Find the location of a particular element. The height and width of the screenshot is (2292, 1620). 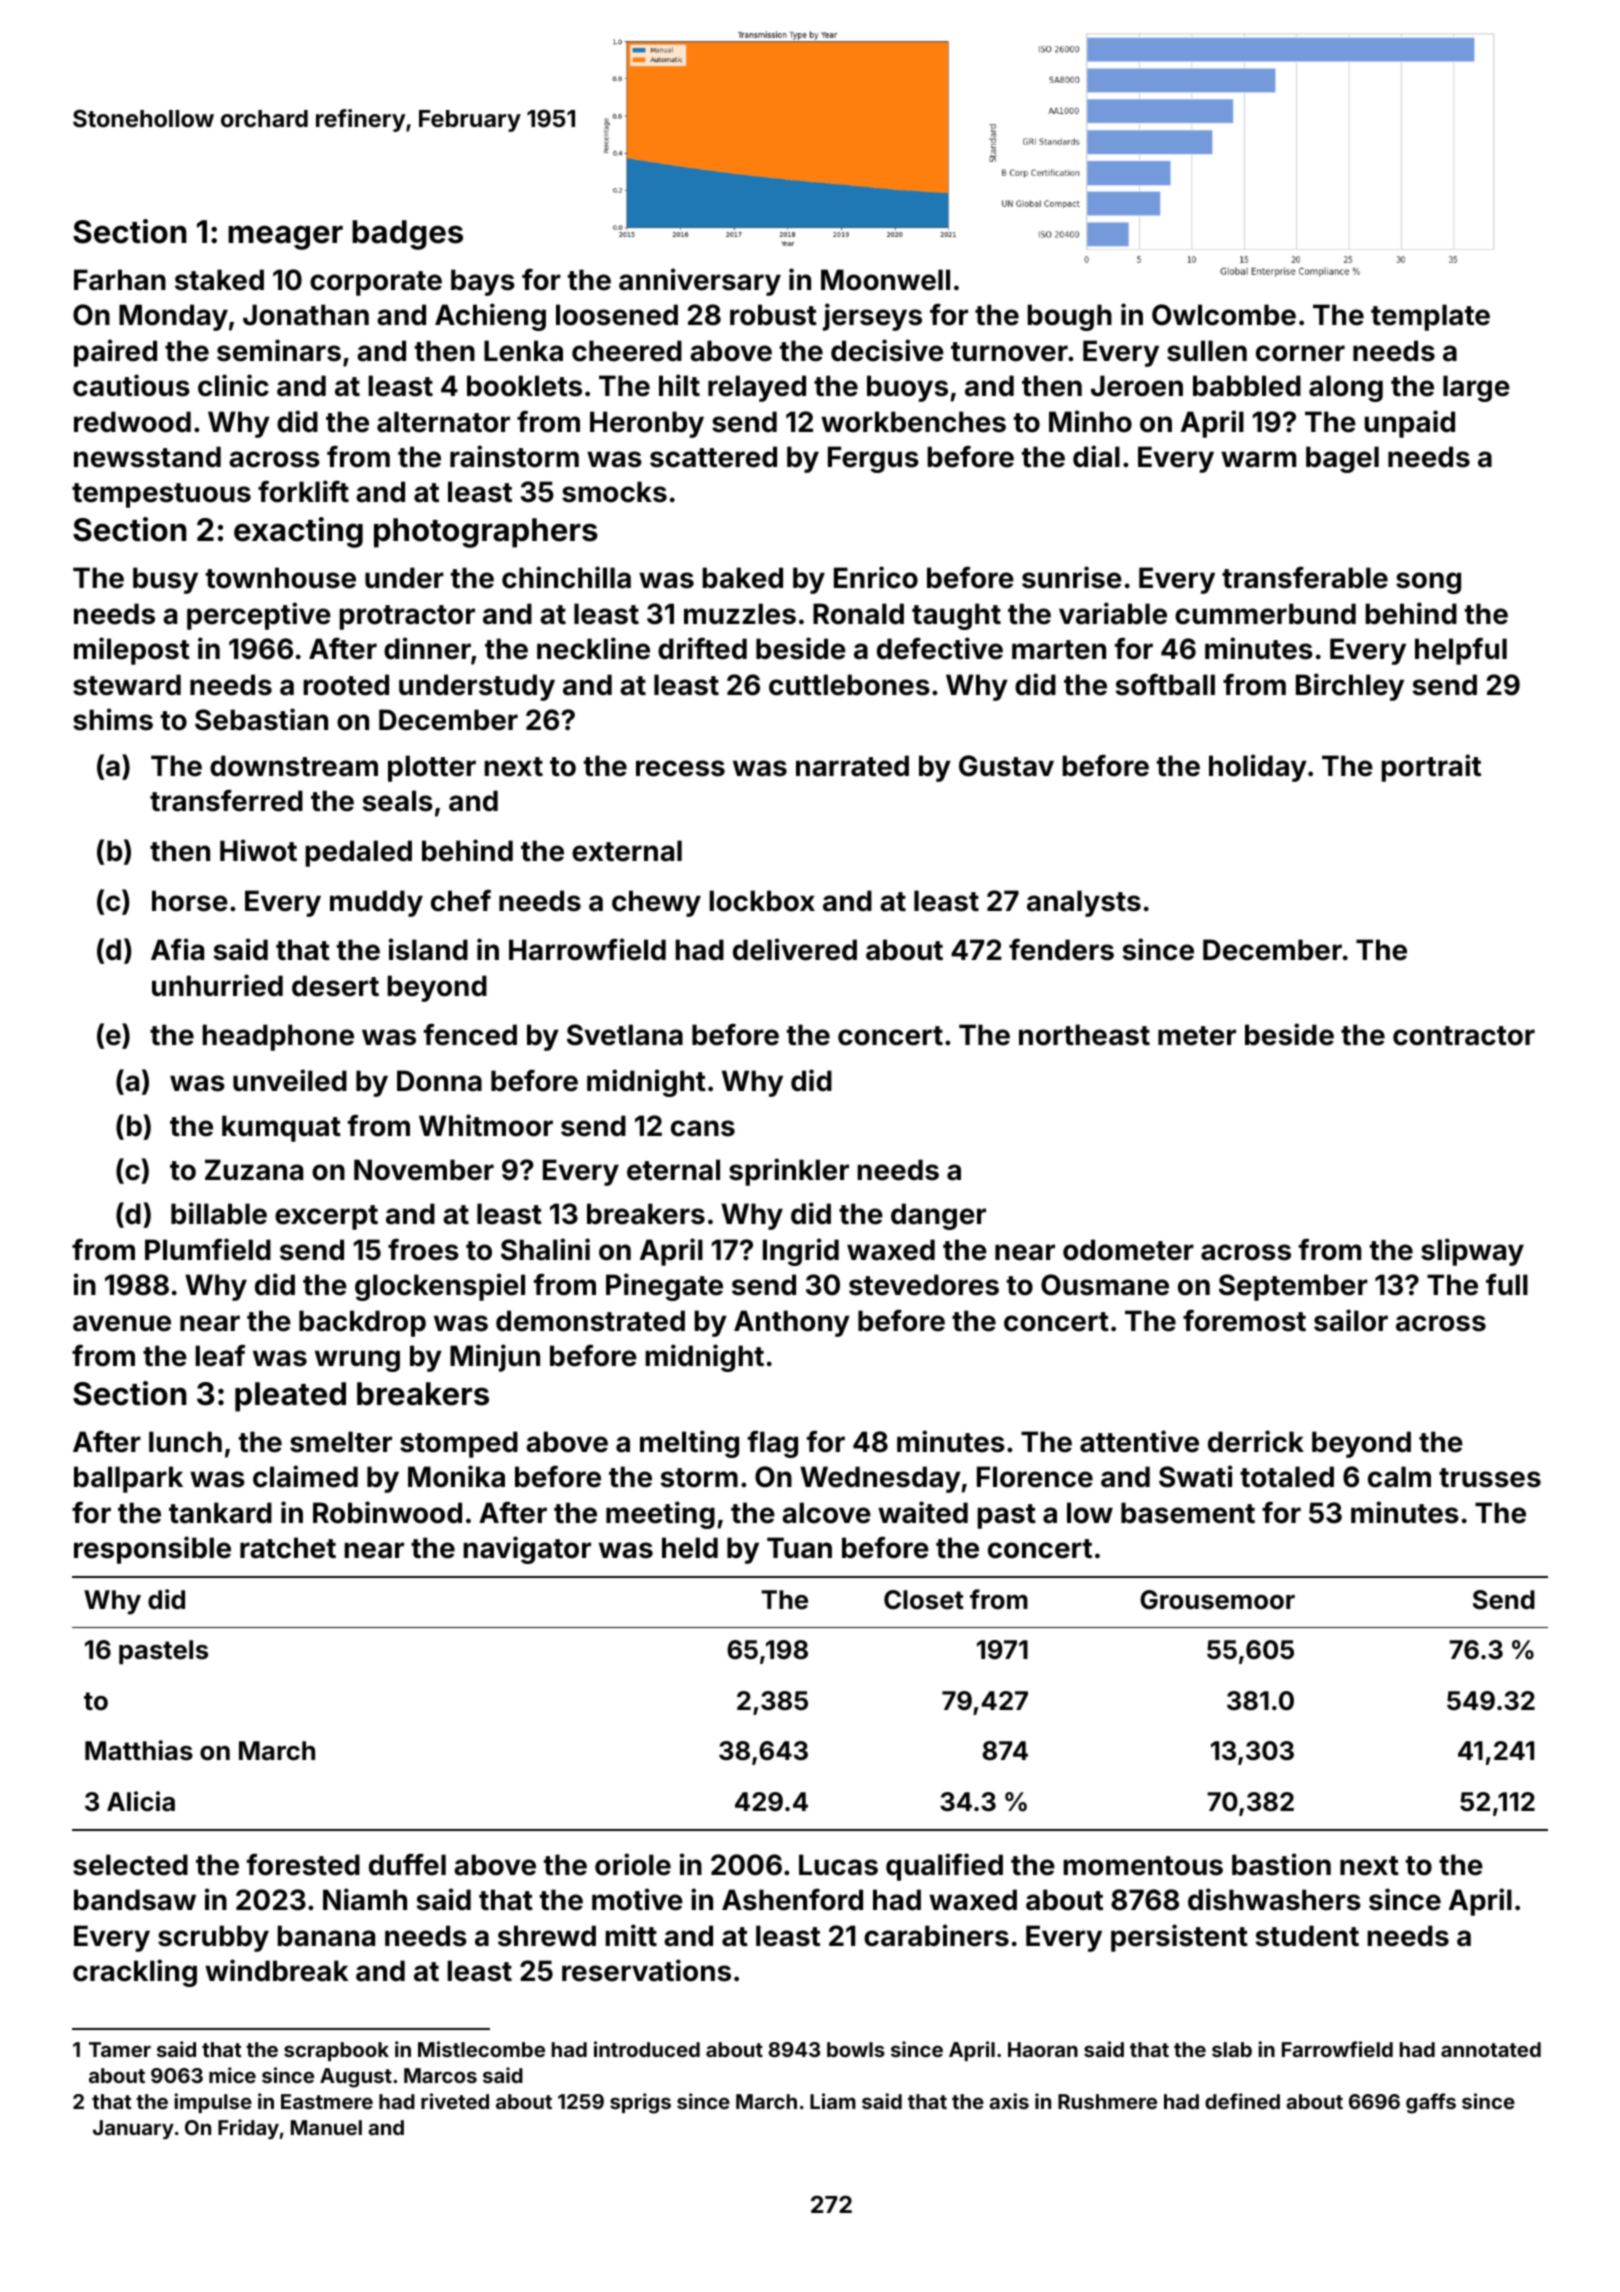

unpaid is located at coordinates (1409, 424).
